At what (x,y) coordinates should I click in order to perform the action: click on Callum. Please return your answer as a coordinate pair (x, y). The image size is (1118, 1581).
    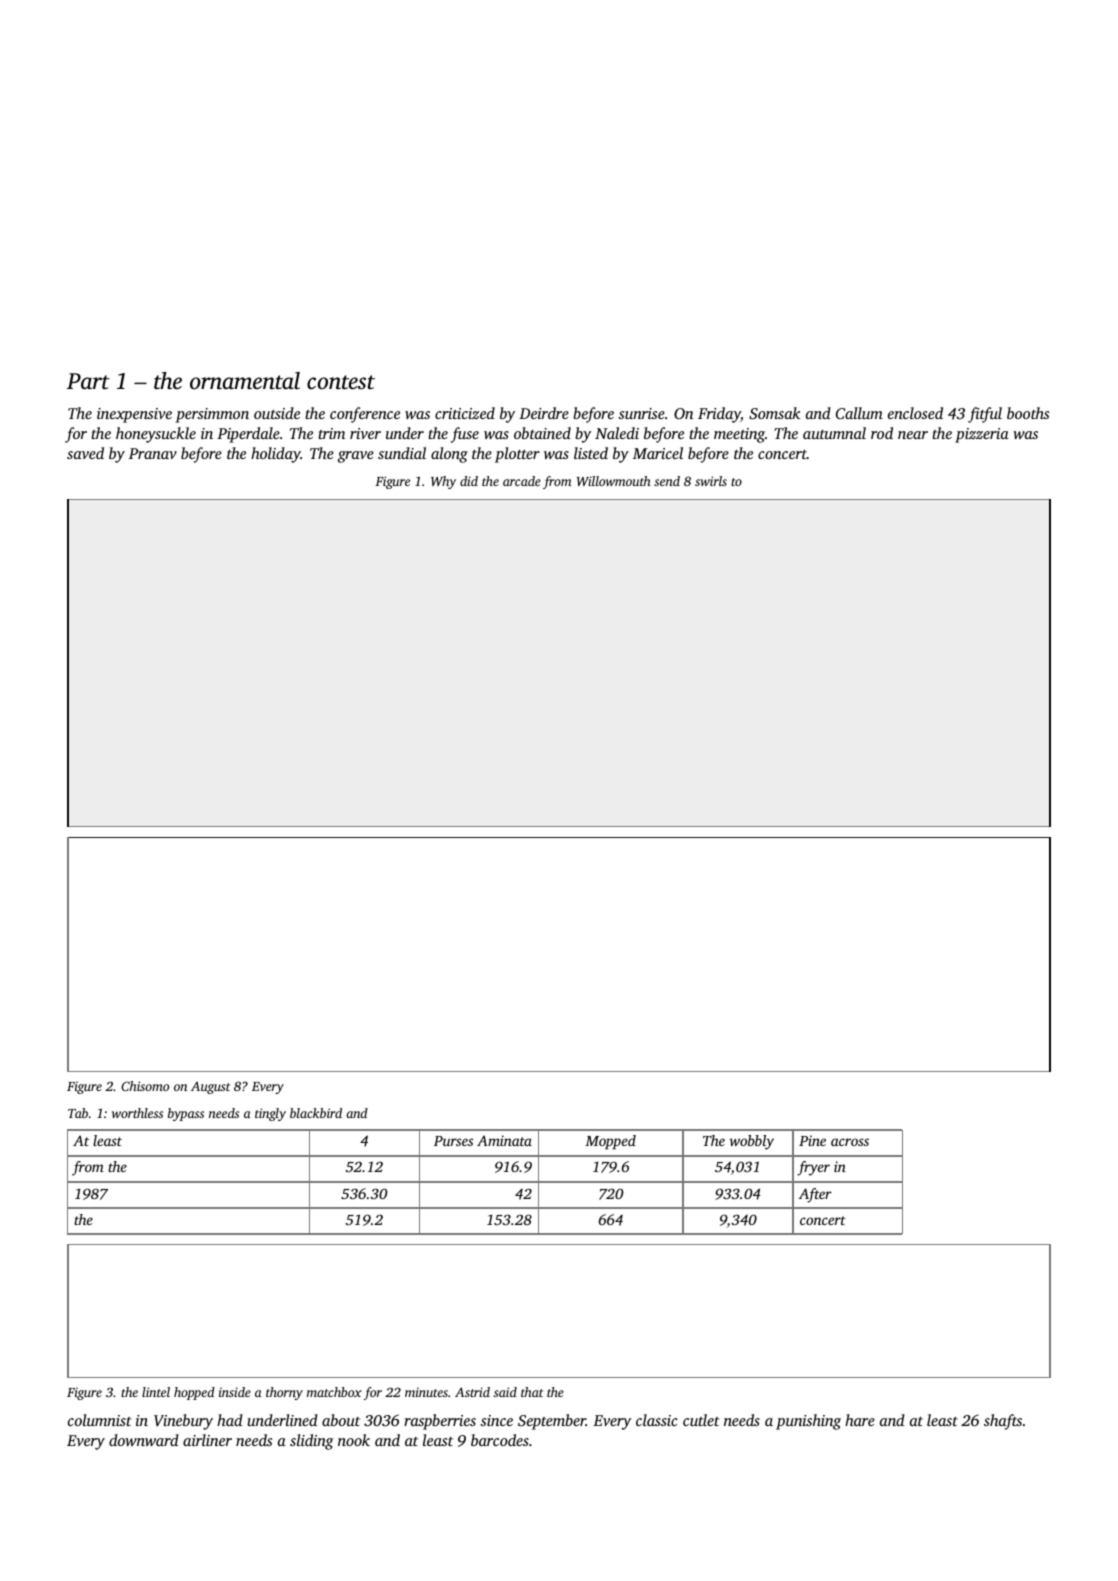
    Looking at the image, I should click on (859, 413).
